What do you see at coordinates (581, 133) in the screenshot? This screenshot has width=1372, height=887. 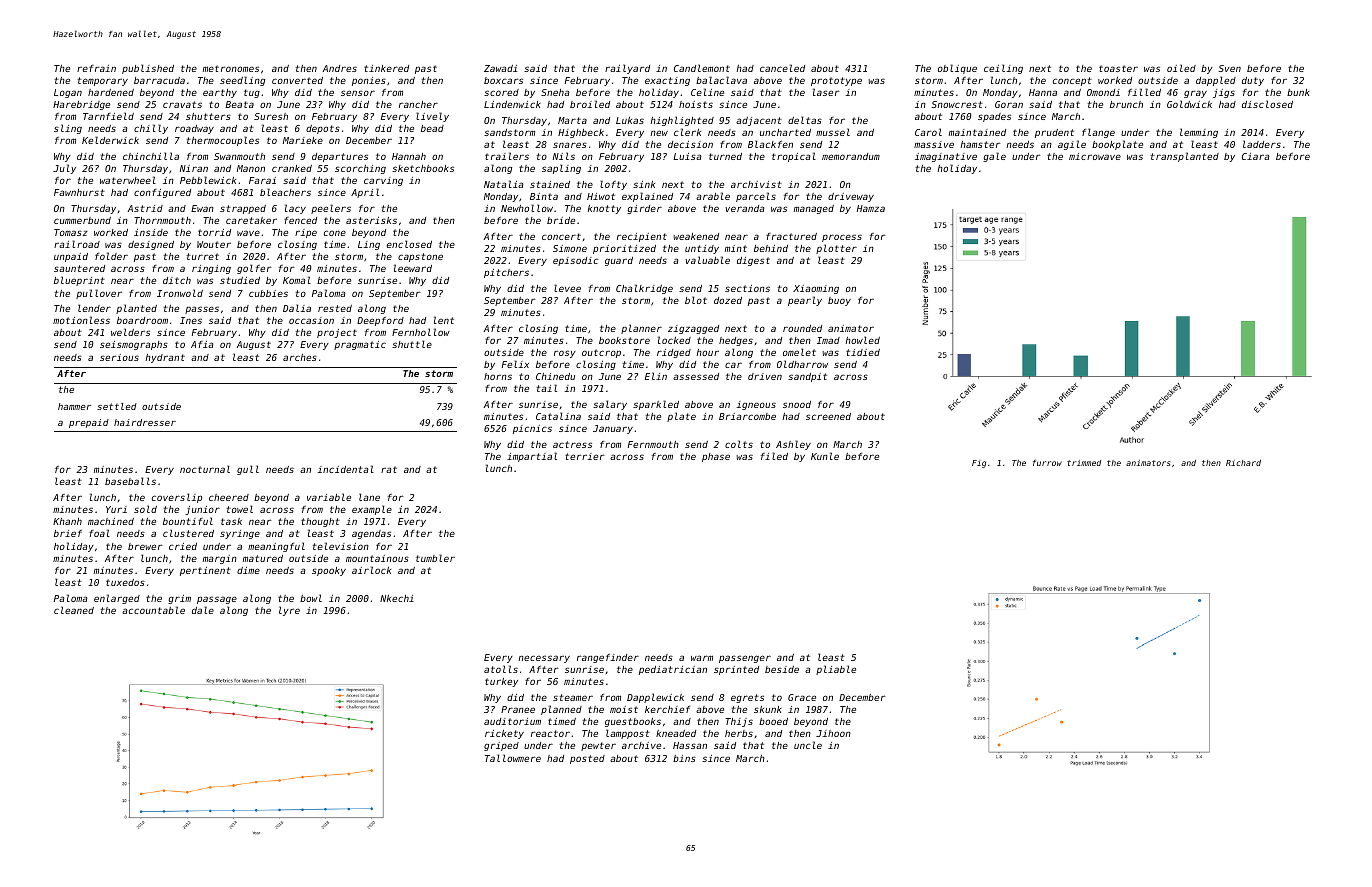 I see `Highbeck` at bounding box center [581, 133].
